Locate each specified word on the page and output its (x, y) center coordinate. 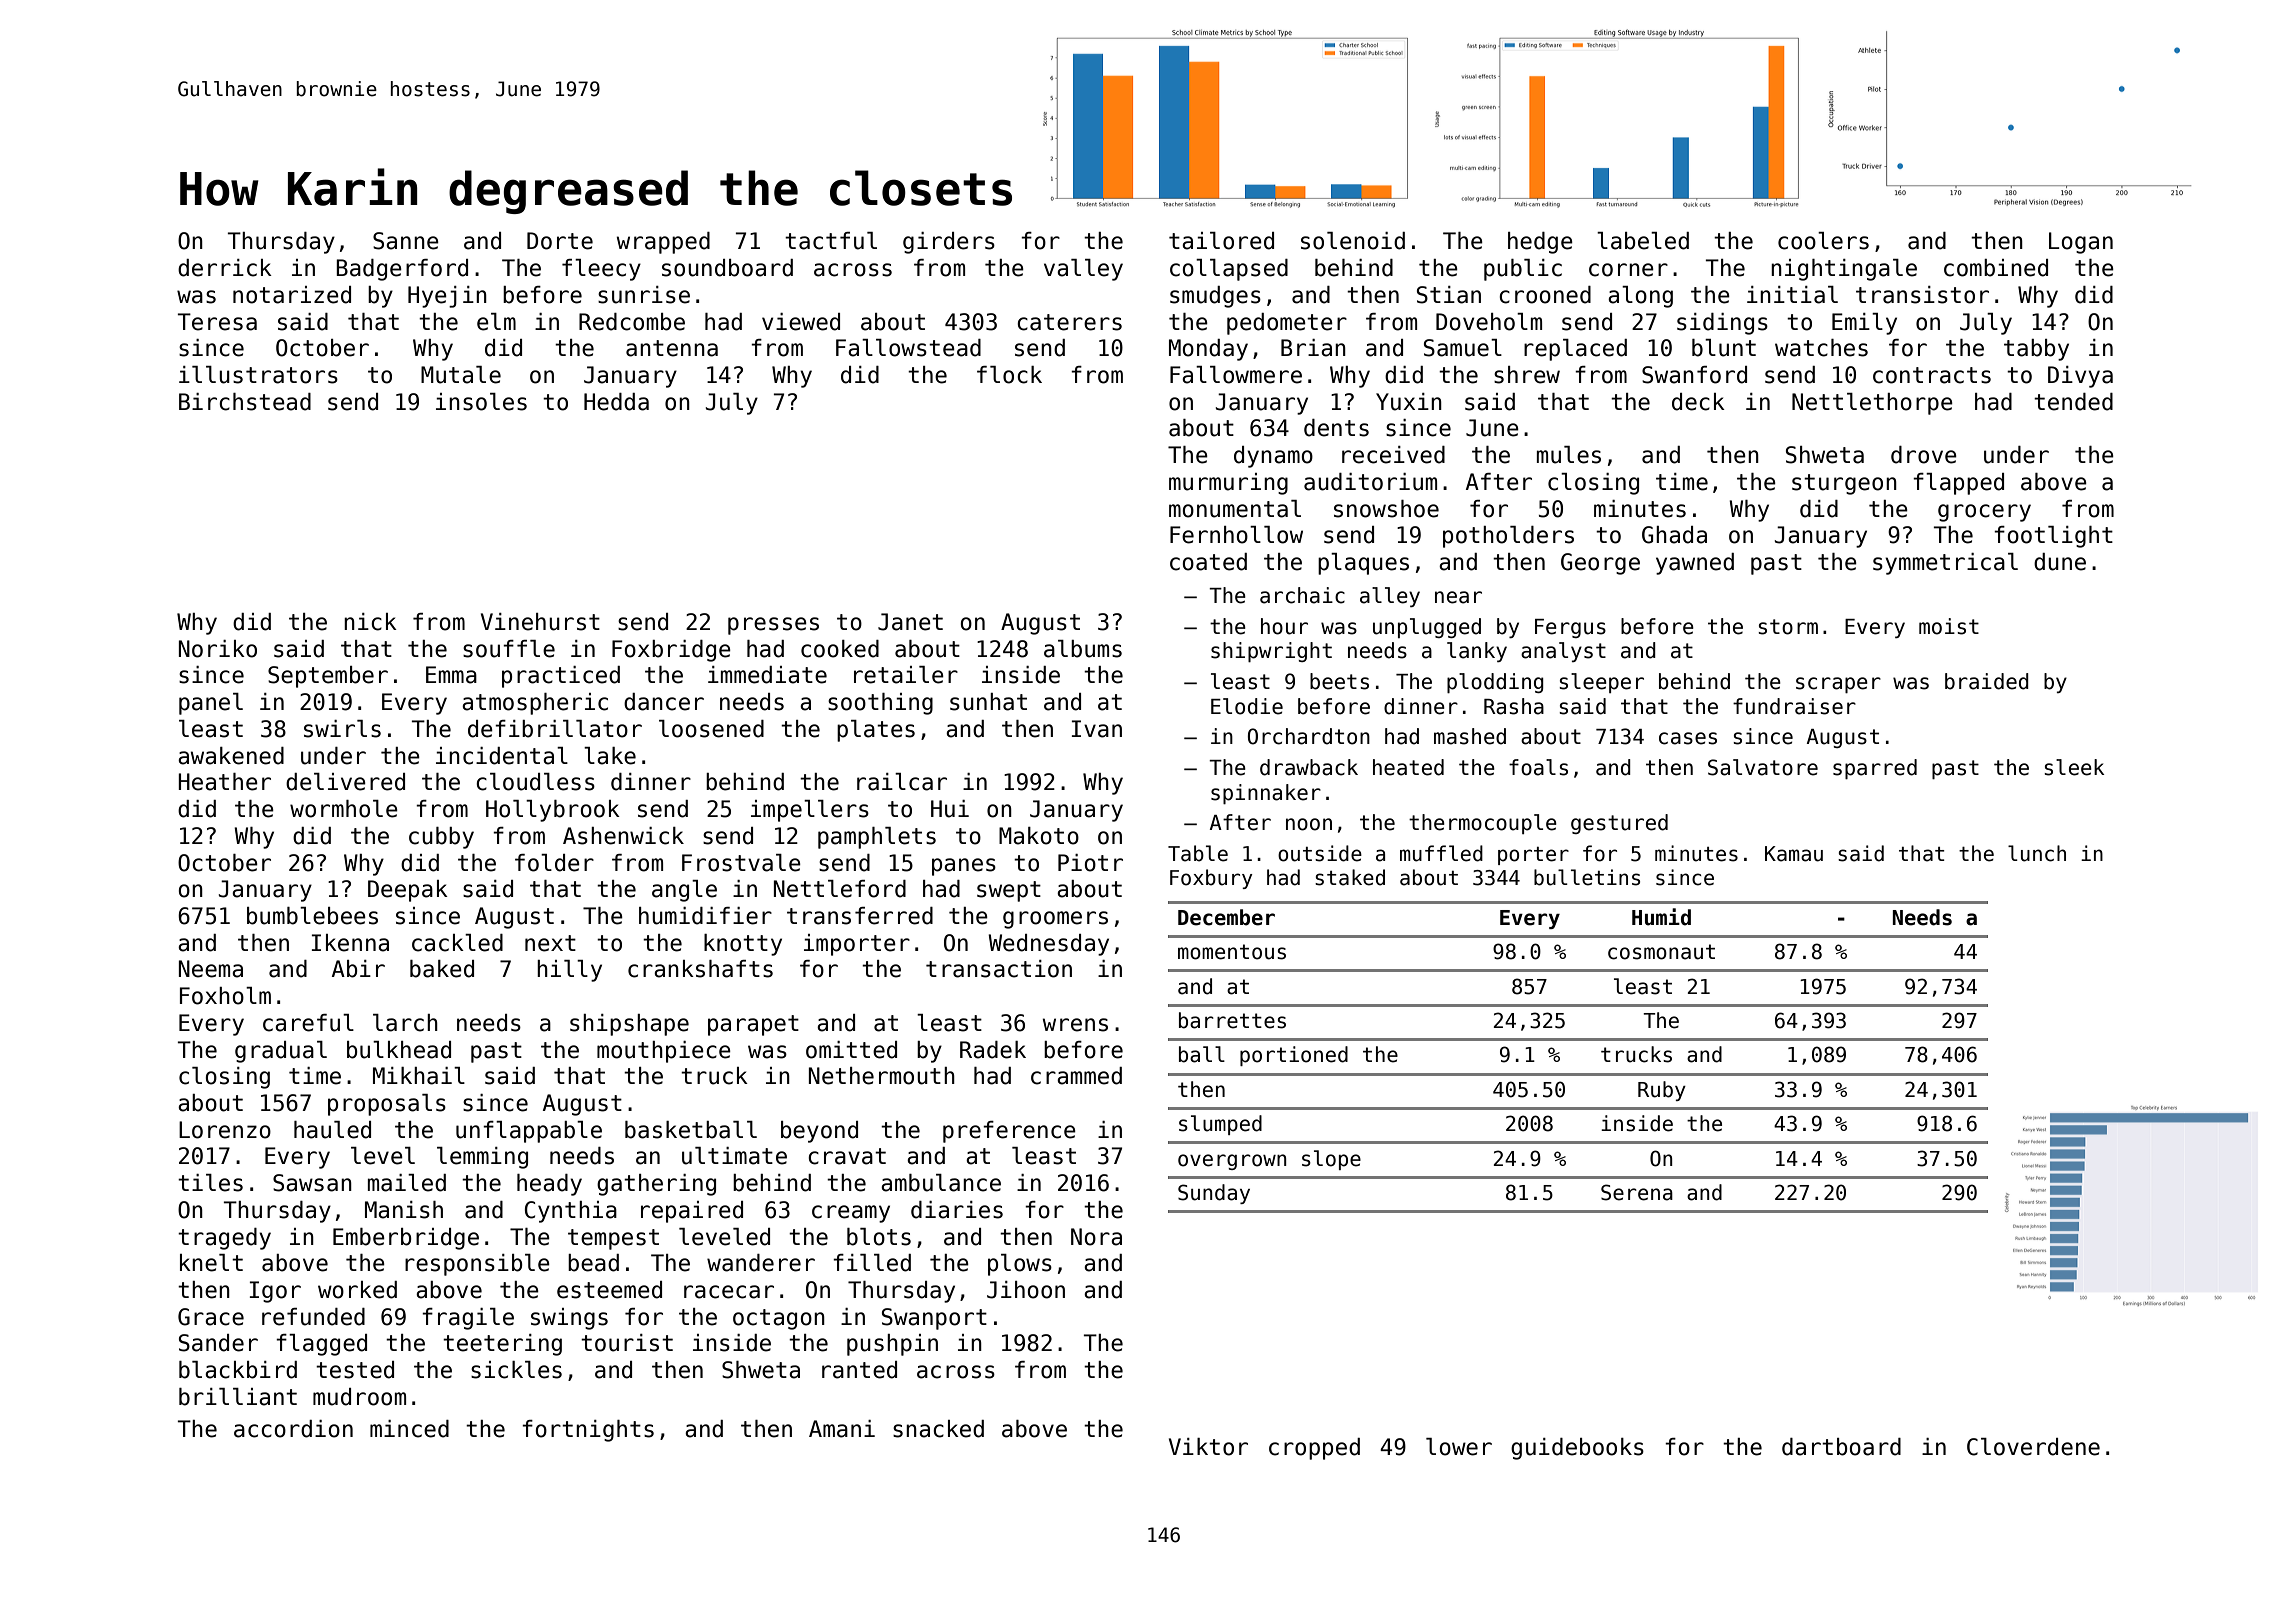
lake (610, 756)
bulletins (1587, 877)
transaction (999, 969)
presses (773, 626)
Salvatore (1763, 767)
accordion (293, 1429)
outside (1320, 853)
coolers (1823, 241)
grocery (1984, 513)
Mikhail (419, 1076)
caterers (1069, 322)
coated (1208, 562)
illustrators (258, 375)
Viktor (1208, 1447)
